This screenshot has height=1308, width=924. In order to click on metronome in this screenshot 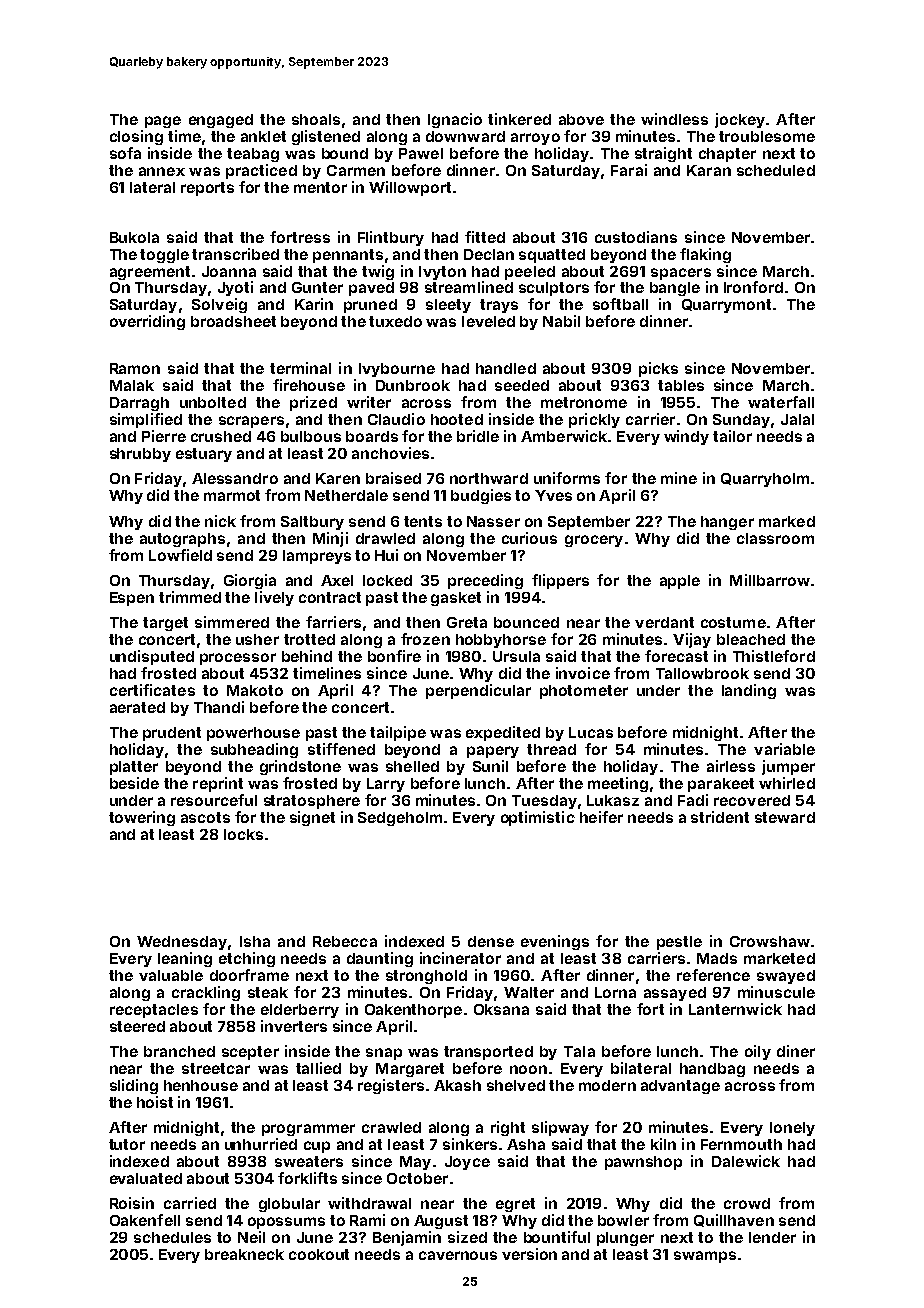, I will do `click(584, 402)`.
